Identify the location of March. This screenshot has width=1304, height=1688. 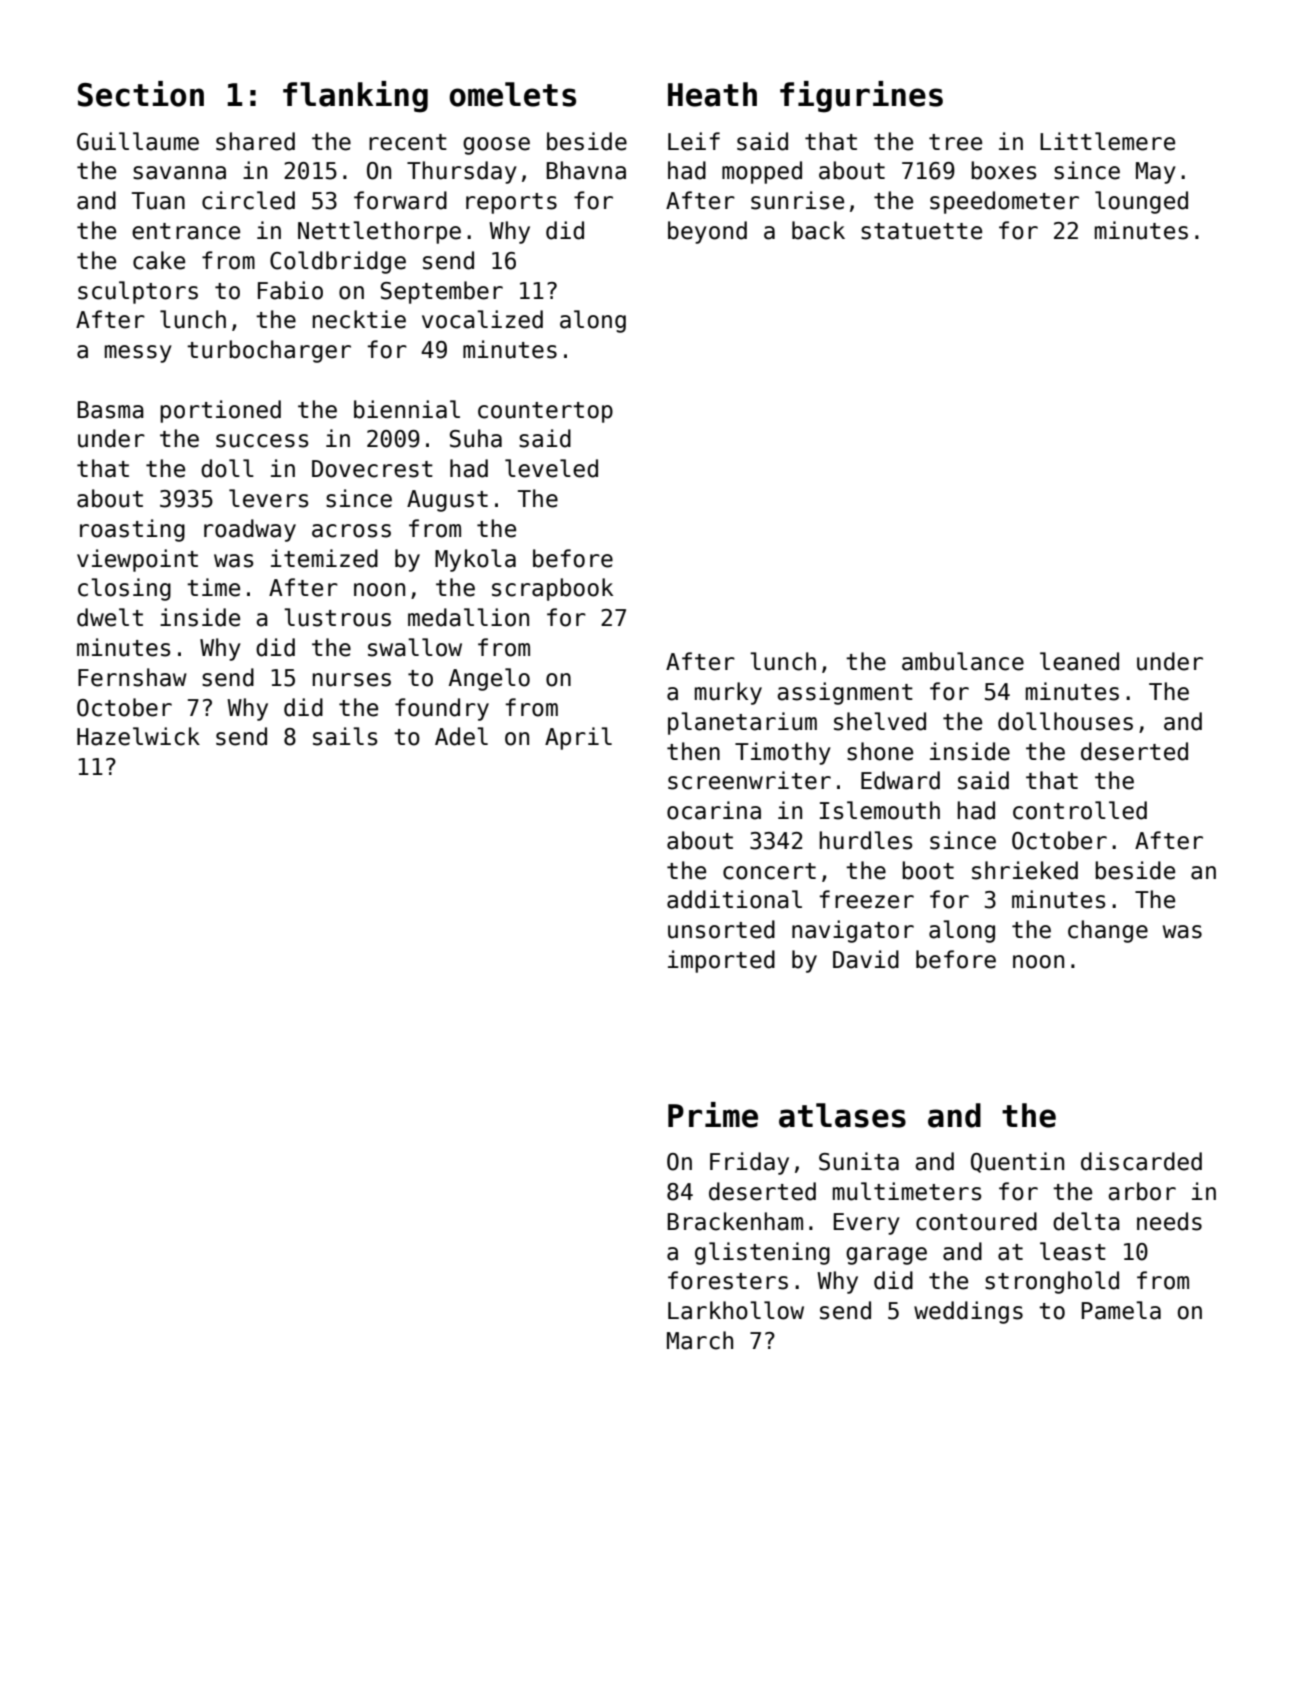
(700, 1340).
